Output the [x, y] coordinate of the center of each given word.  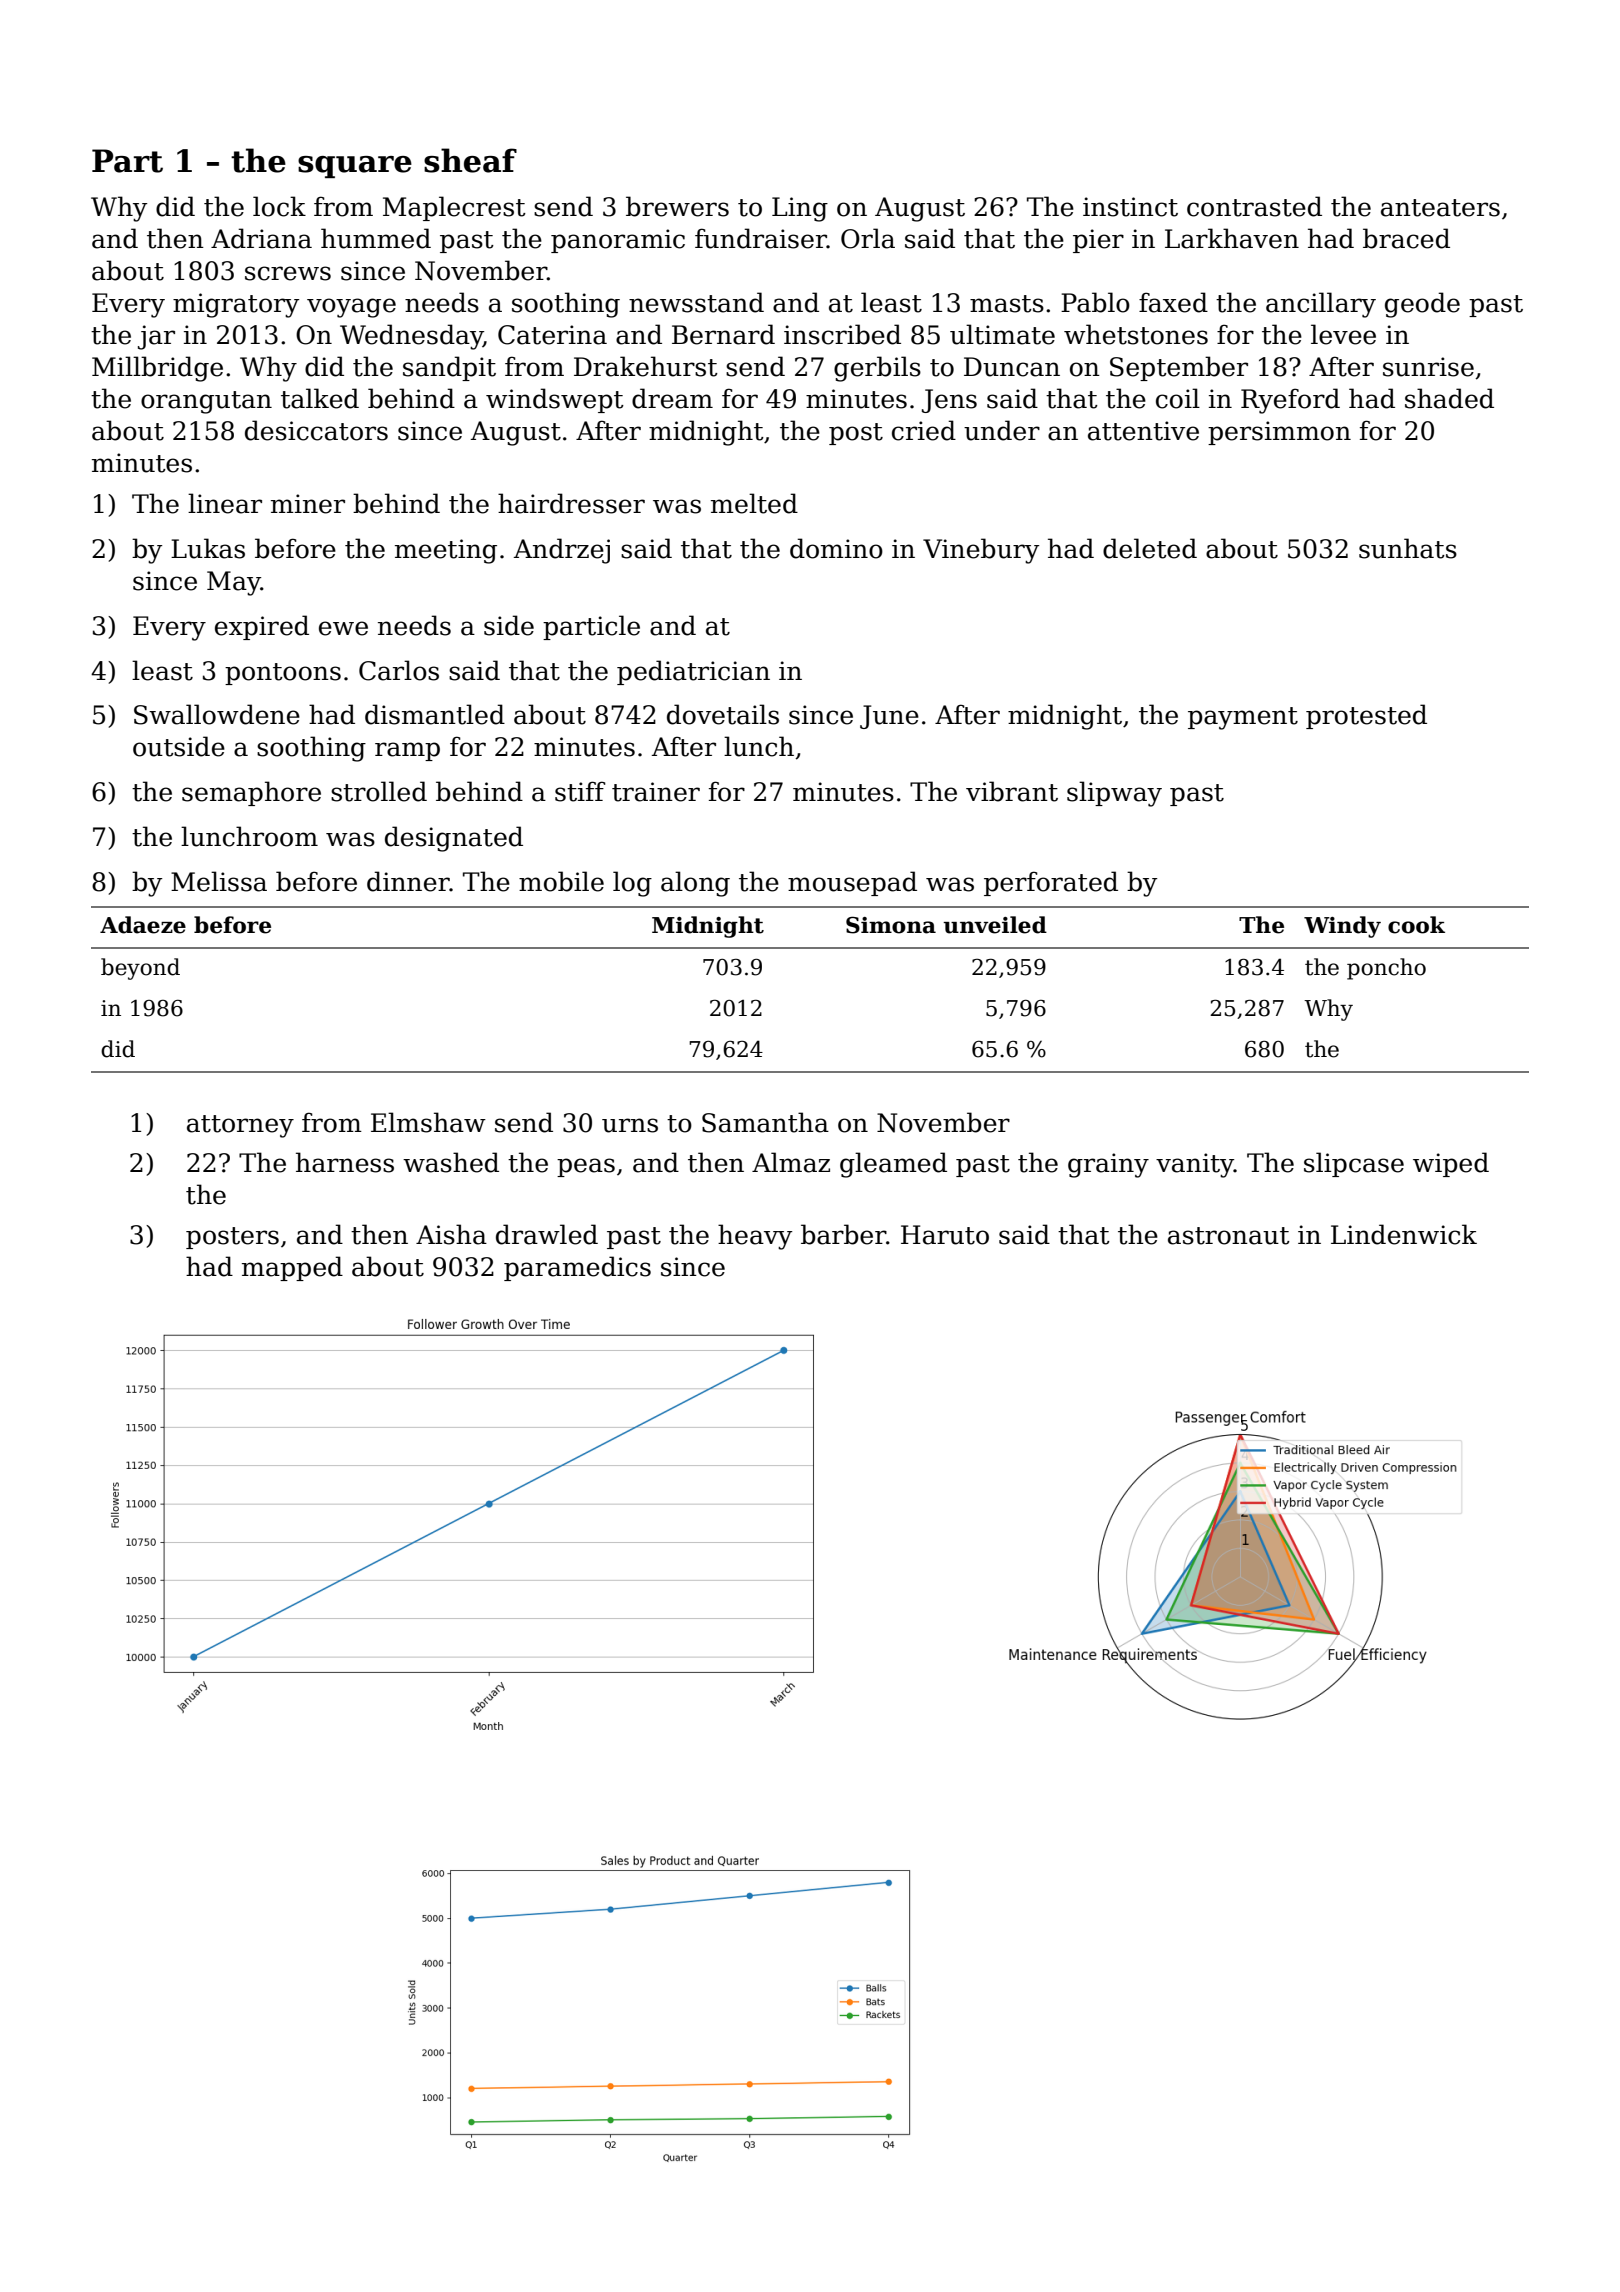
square [355, 167]
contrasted [1254, 206]
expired [262, 627]
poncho [1386, 969]
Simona [891, 925]
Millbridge [157, 369]
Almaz [791, 1162]
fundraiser [761, 238]
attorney [240, 1126]
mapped [292, 1268]
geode [1422, 305]
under [1002, 430]
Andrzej [562, 551]
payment [1243, 718]
